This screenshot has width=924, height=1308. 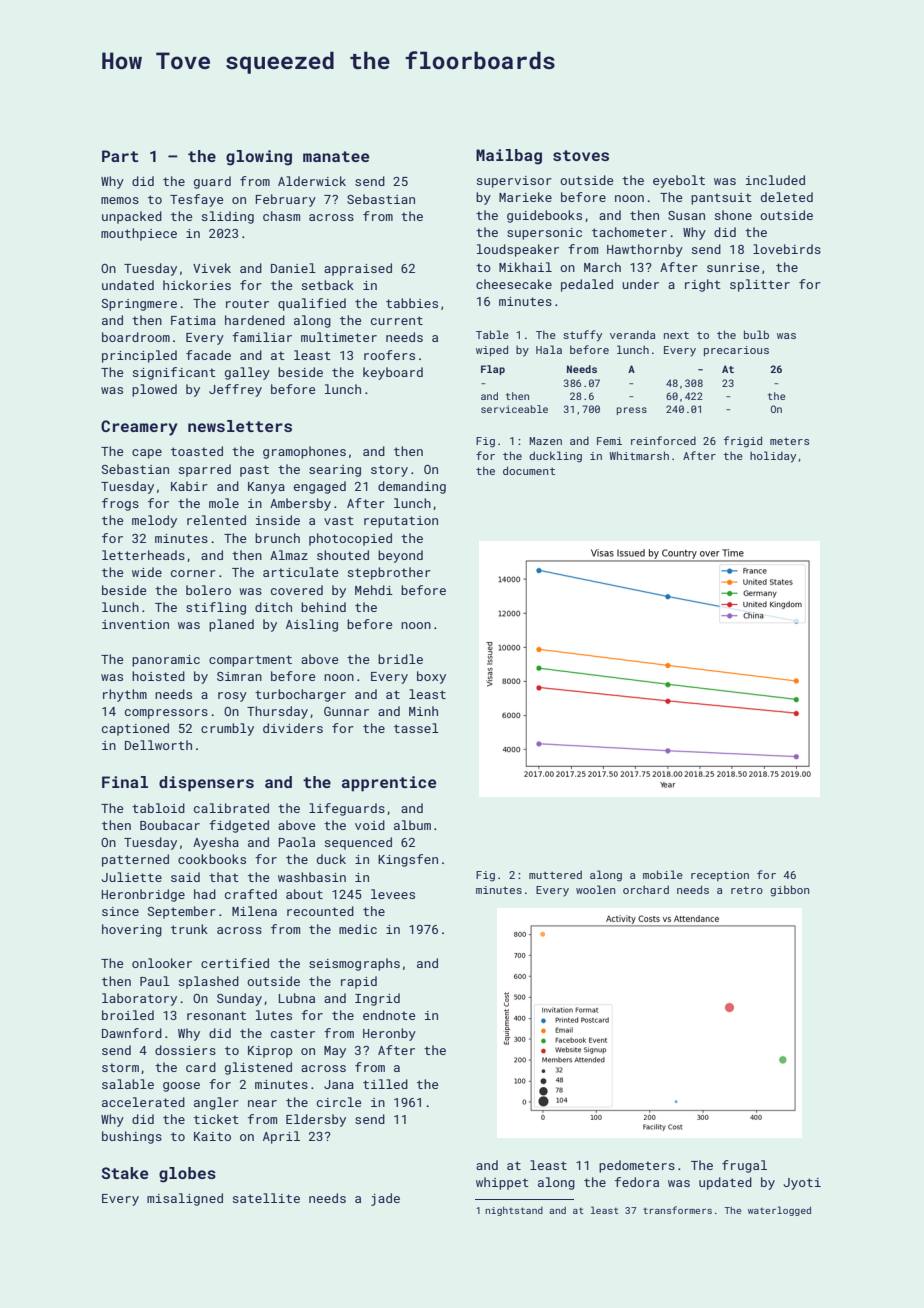 I want to click on reinforced, so click(x=663, y=440).
